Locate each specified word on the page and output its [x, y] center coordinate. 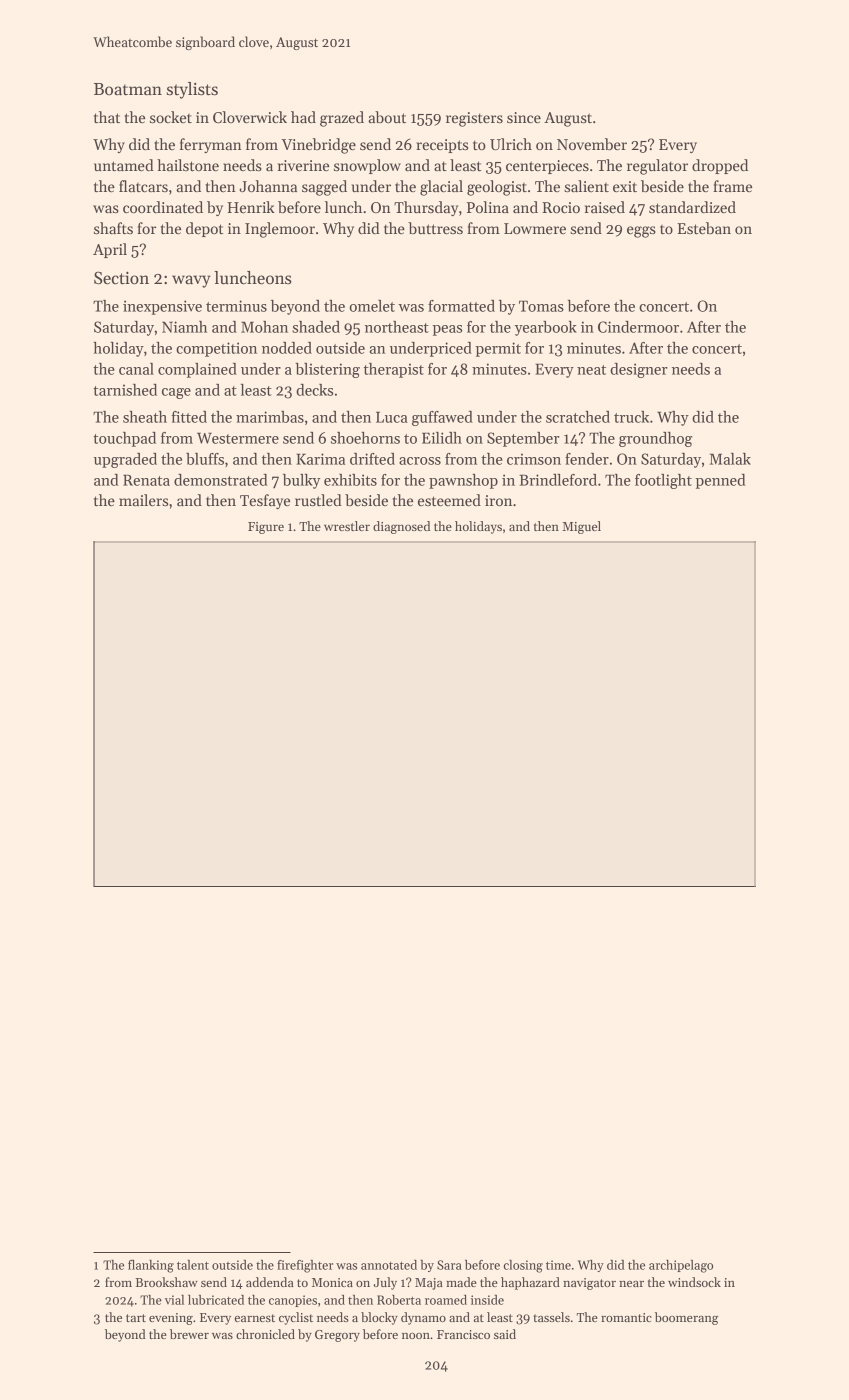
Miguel [582, 527]
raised [605, 207]
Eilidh [442, 438]
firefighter [305, 1266]
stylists [192, 90]
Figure [266, 528]
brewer [189, 1334]
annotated [389, 1265]
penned [720, 481]
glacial [441, 188]
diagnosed [401, 527]
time [558, 1265]
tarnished [125, 390]
